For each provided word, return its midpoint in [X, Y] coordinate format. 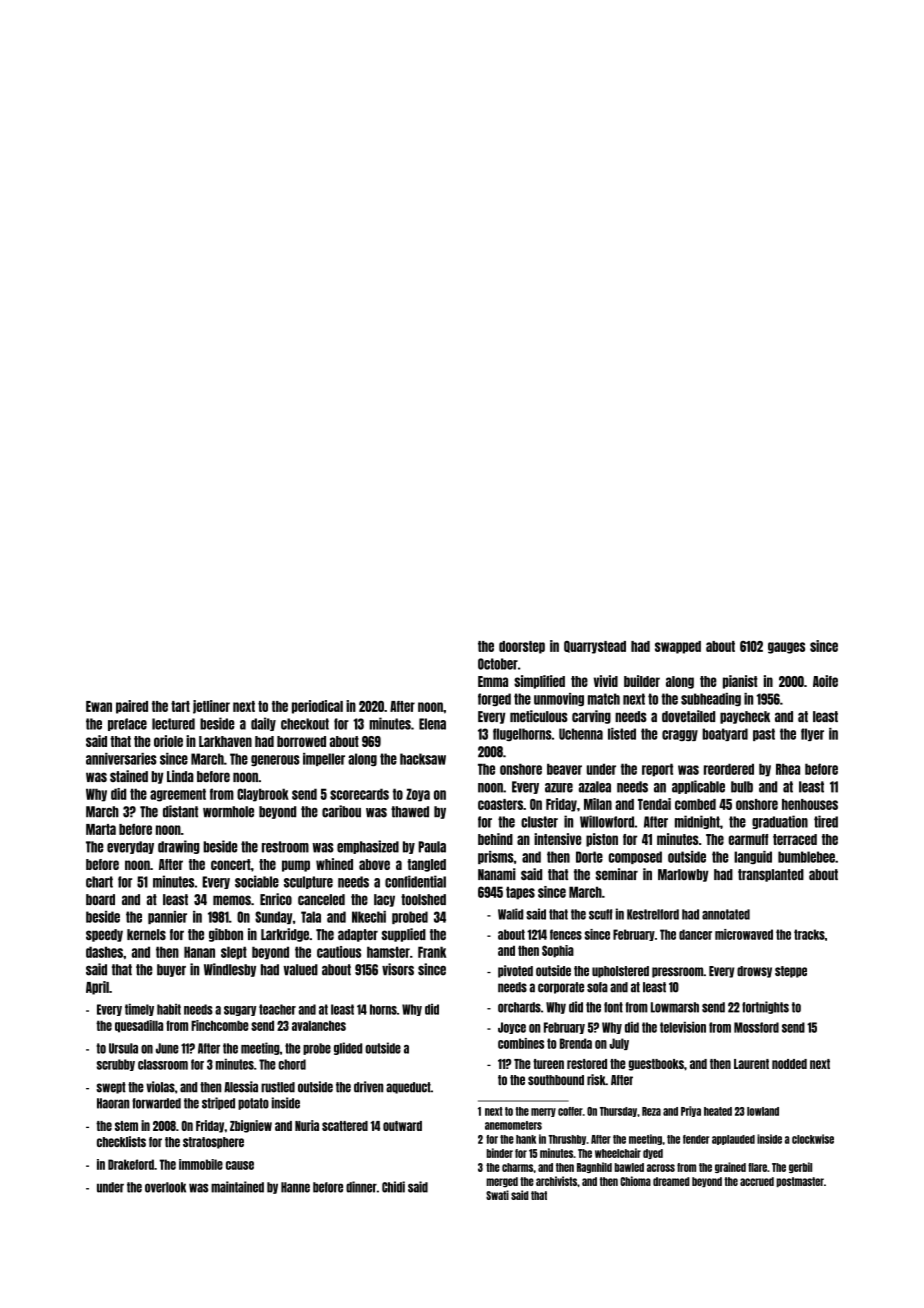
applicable [698, 787]
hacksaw [423, 759]
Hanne [295, 1187]
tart [180, 706]
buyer [171, 970]
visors [398, 969]
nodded [789, 1064]
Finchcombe [220, 1025]
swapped [678, 647]
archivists [556, 1181]
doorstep [522, 647]
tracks [809, 934]
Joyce [512, 1028]
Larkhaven [225, 741]
